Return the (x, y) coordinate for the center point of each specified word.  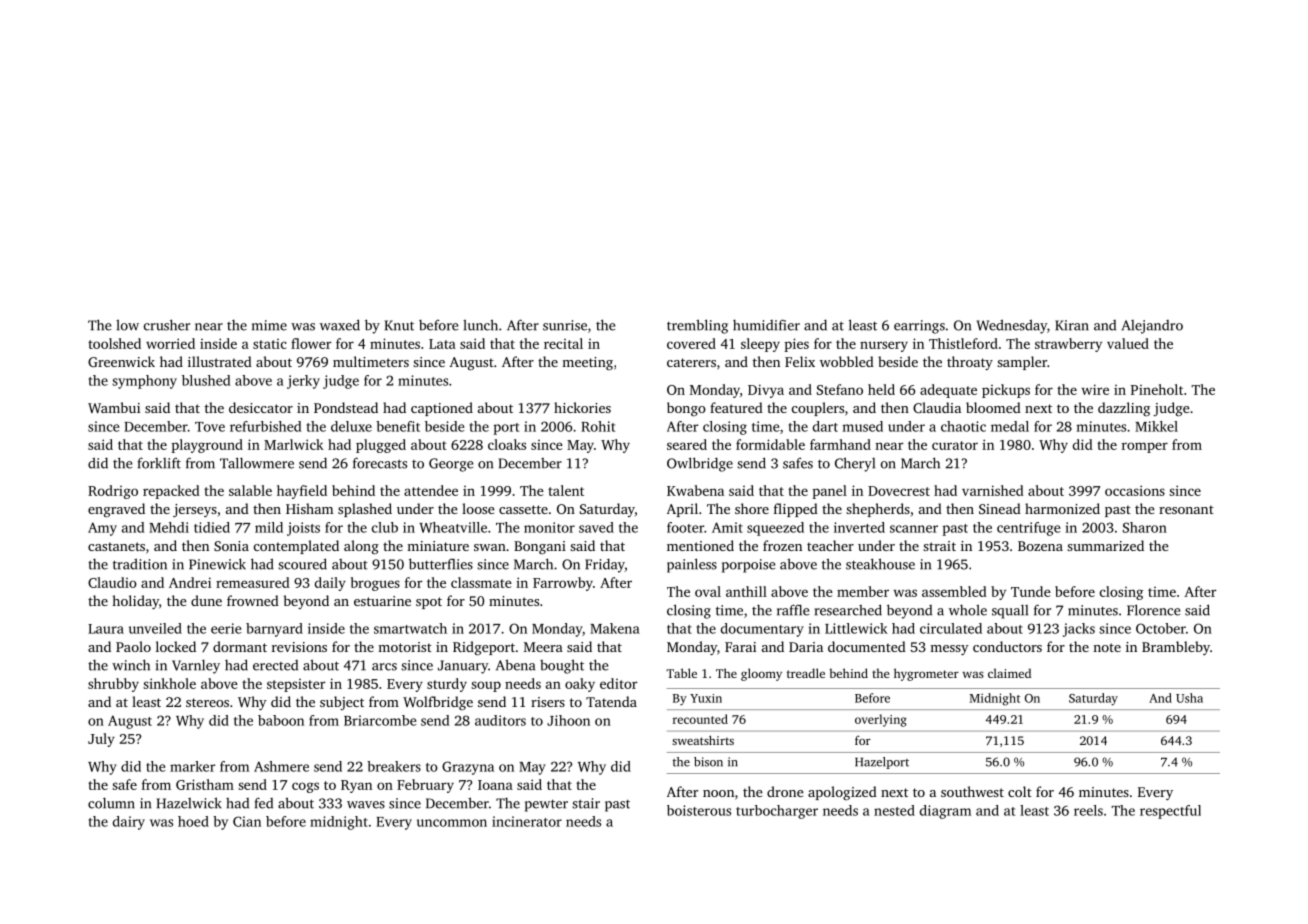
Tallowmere (257, 463)
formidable (770, 444)
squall (1010, 611)
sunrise (565, 325)
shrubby (113, 685)
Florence (1153, 610)
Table (681, 673)
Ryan (356, 786)
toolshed (114, 343)
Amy (102, 529)
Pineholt (1156, 389)
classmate (481, 582)
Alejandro (1152, 327)
